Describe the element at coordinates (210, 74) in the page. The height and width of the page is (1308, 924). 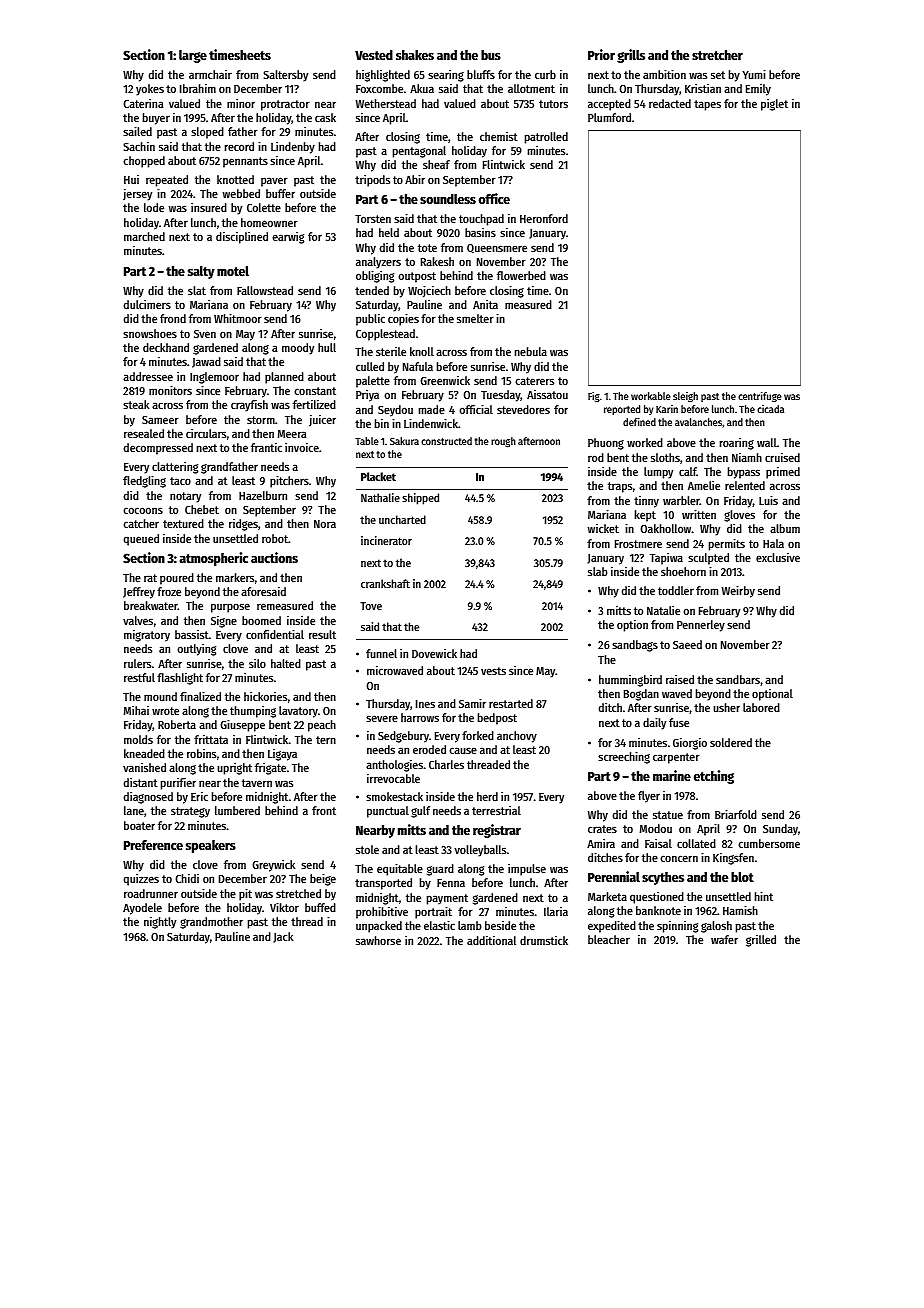
I see `armchair` at that location.
